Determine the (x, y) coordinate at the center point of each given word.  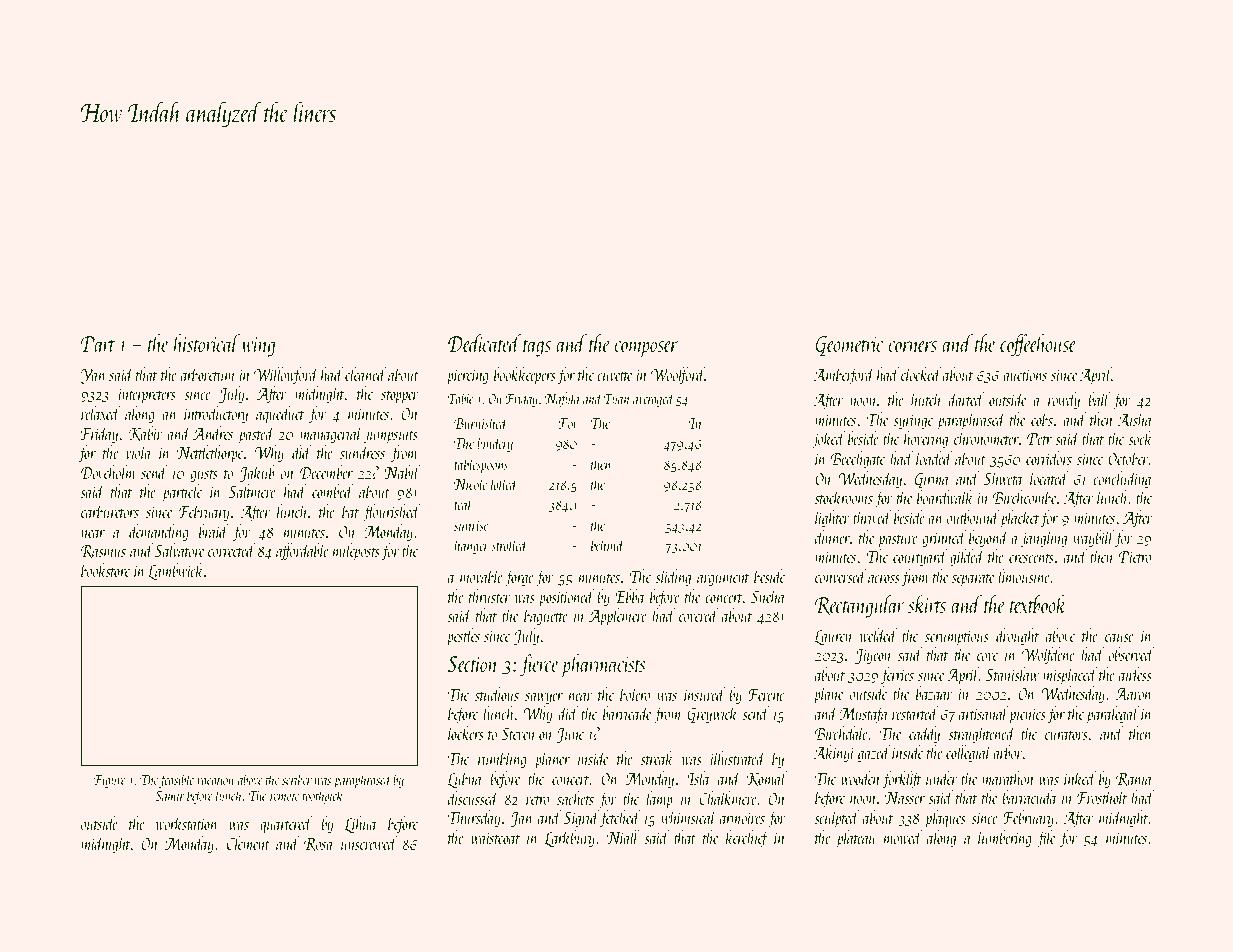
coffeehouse (1038, 345)
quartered (286, 825)
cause (1119, 638)
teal (463, 503)
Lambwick (176, 571)
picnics (1027, 716)
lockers (466, 733)
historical (207, 343)
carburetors (110, 511)
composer (646, 349)
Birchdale (842, 733)
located (1049, 478)
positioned (567, 598)
